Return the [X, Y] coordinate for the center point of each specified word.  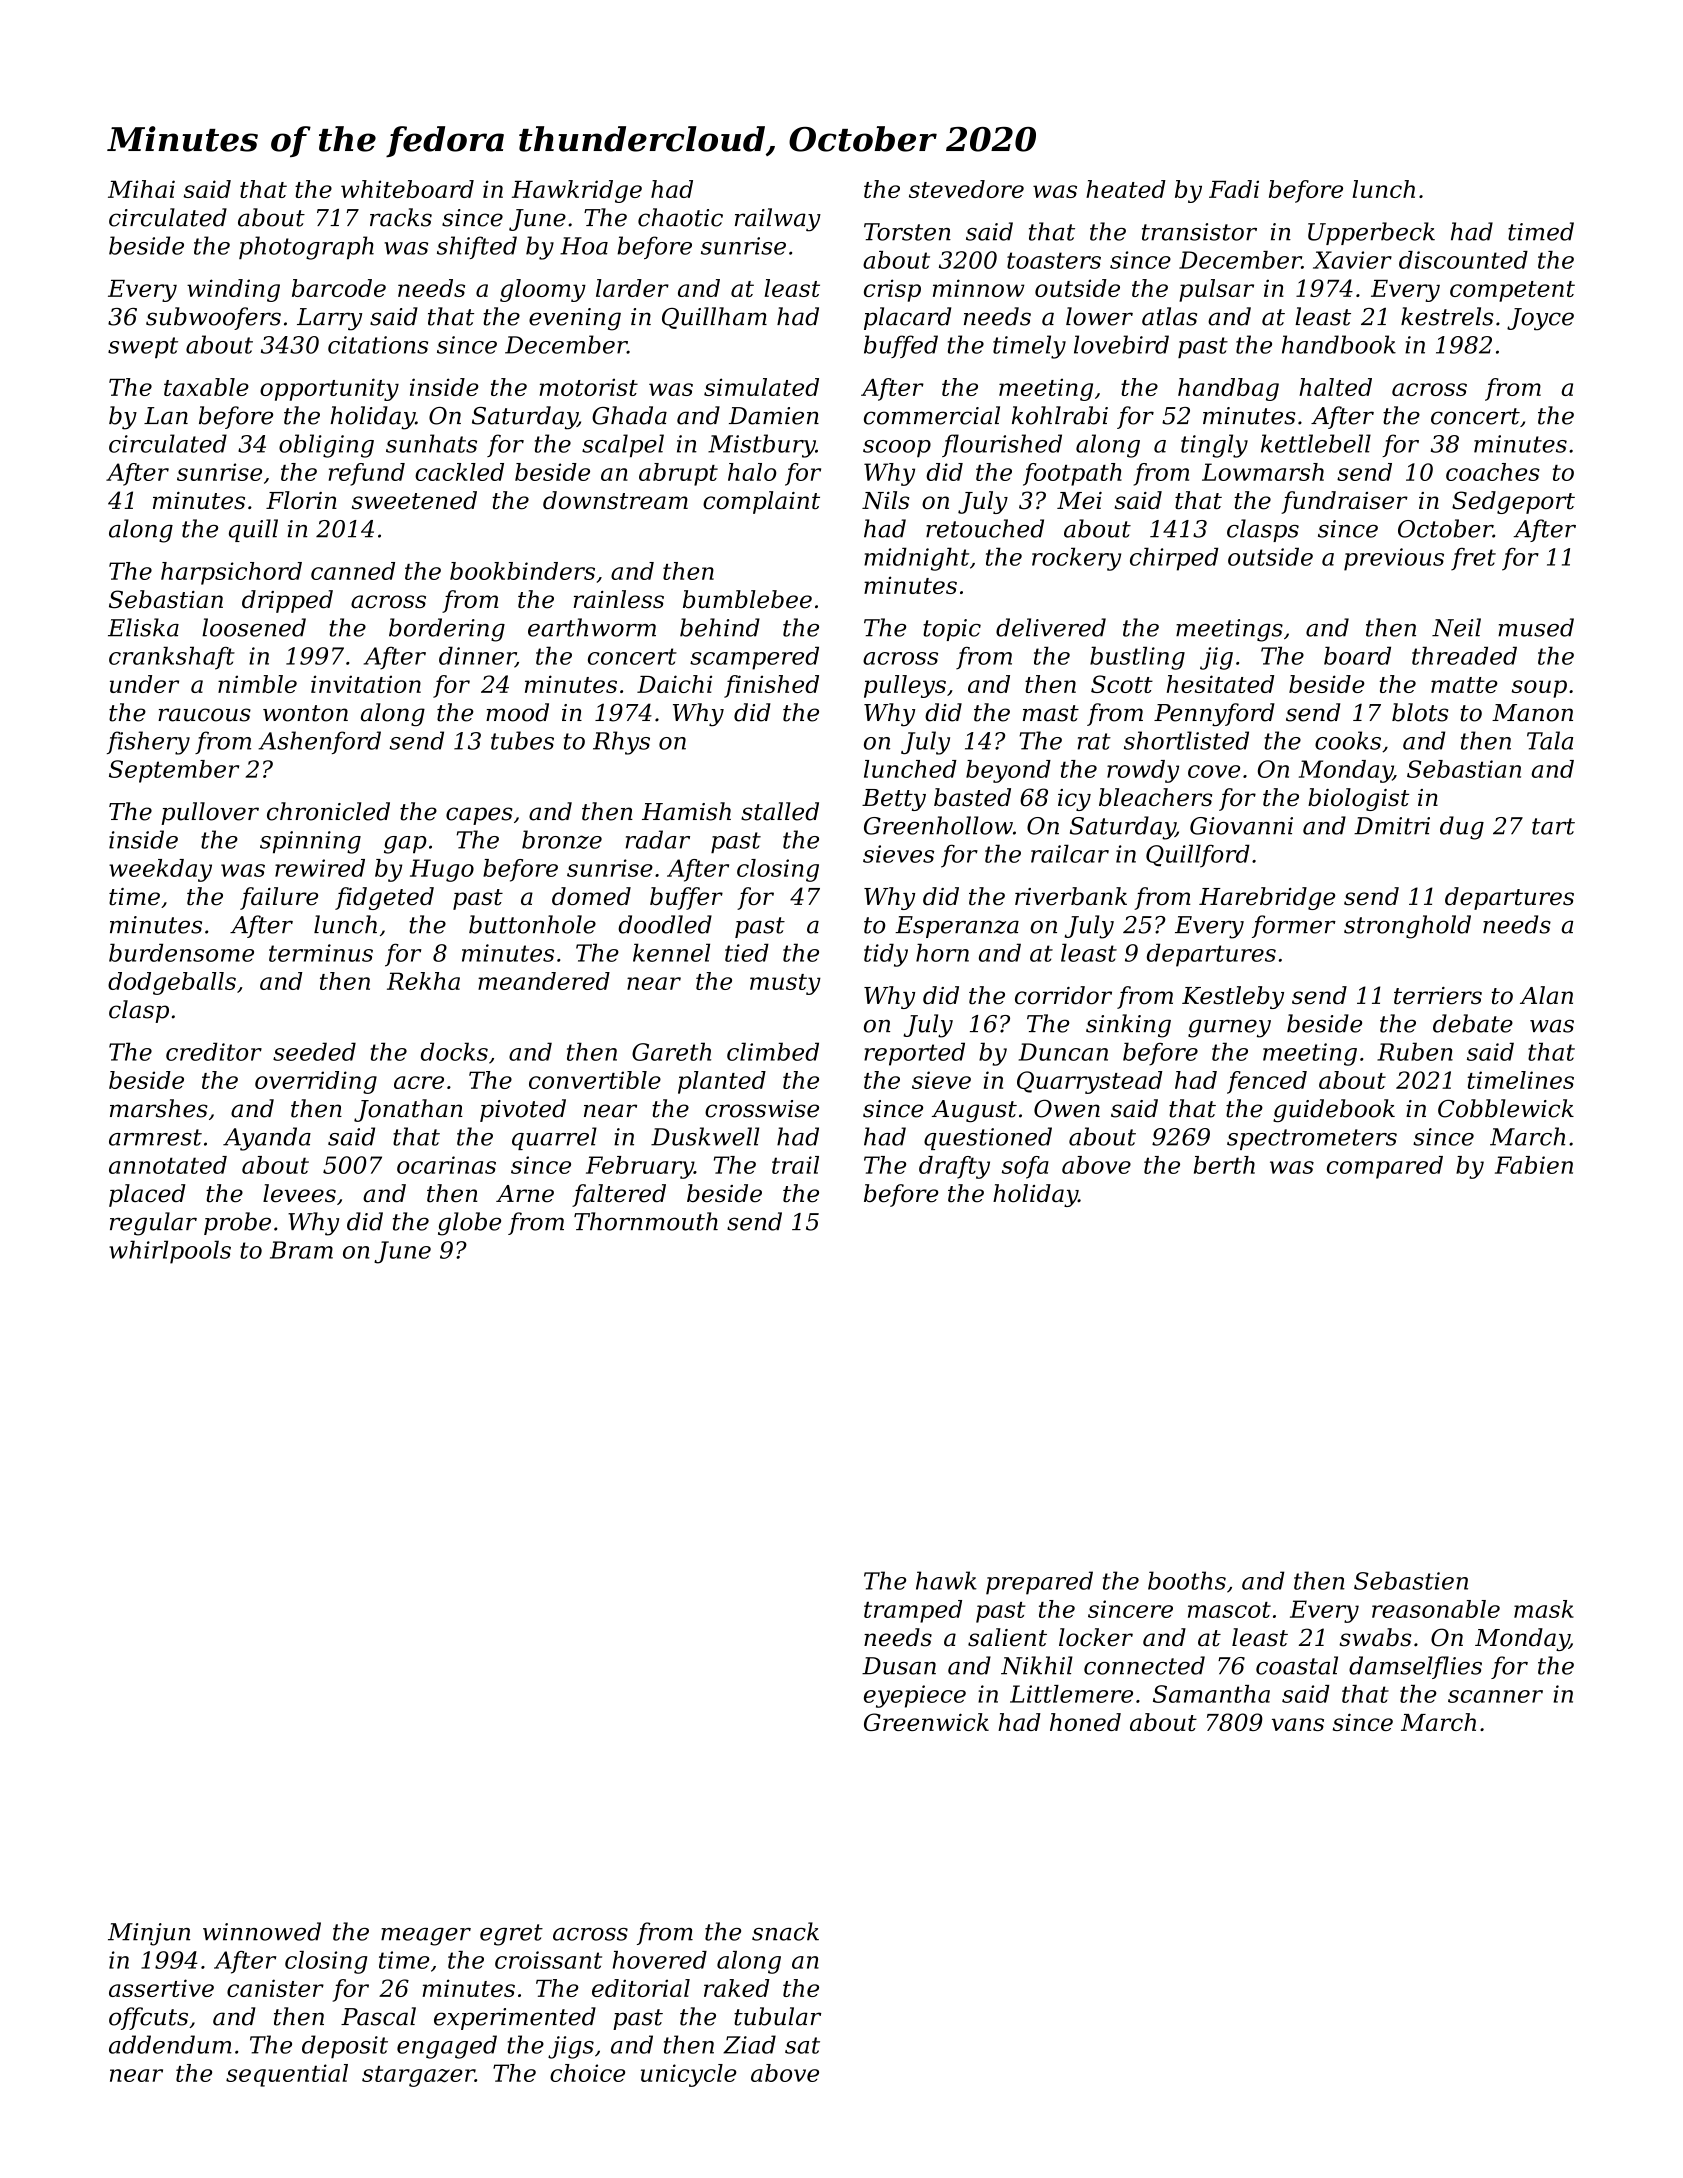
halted [1335, 387]
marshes [159, 1108]
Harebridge [1267, 898]
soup [1539, 689]
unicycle [689, 2075]
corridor [1063, 995]
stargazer [418, 2076]
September [174, 771]
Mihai [141, 189]
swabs [1375, 1637]
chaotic [680, 217]
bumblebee [747, 599]
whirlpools [170, 1252]
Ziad [749, 2044]
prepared [1039, 1583]
